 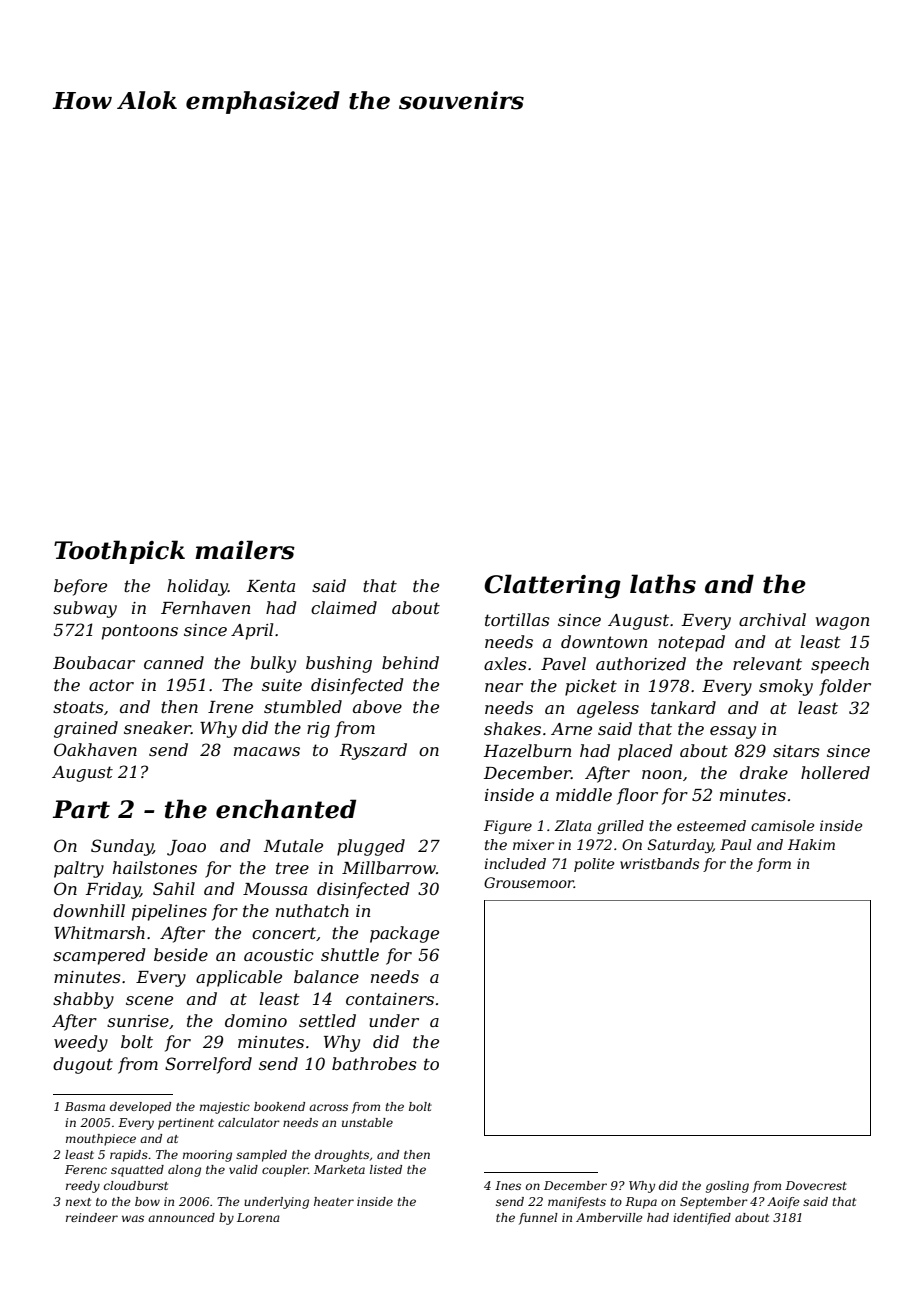 I want to click on tortillas, so click(x=517, y=619).
